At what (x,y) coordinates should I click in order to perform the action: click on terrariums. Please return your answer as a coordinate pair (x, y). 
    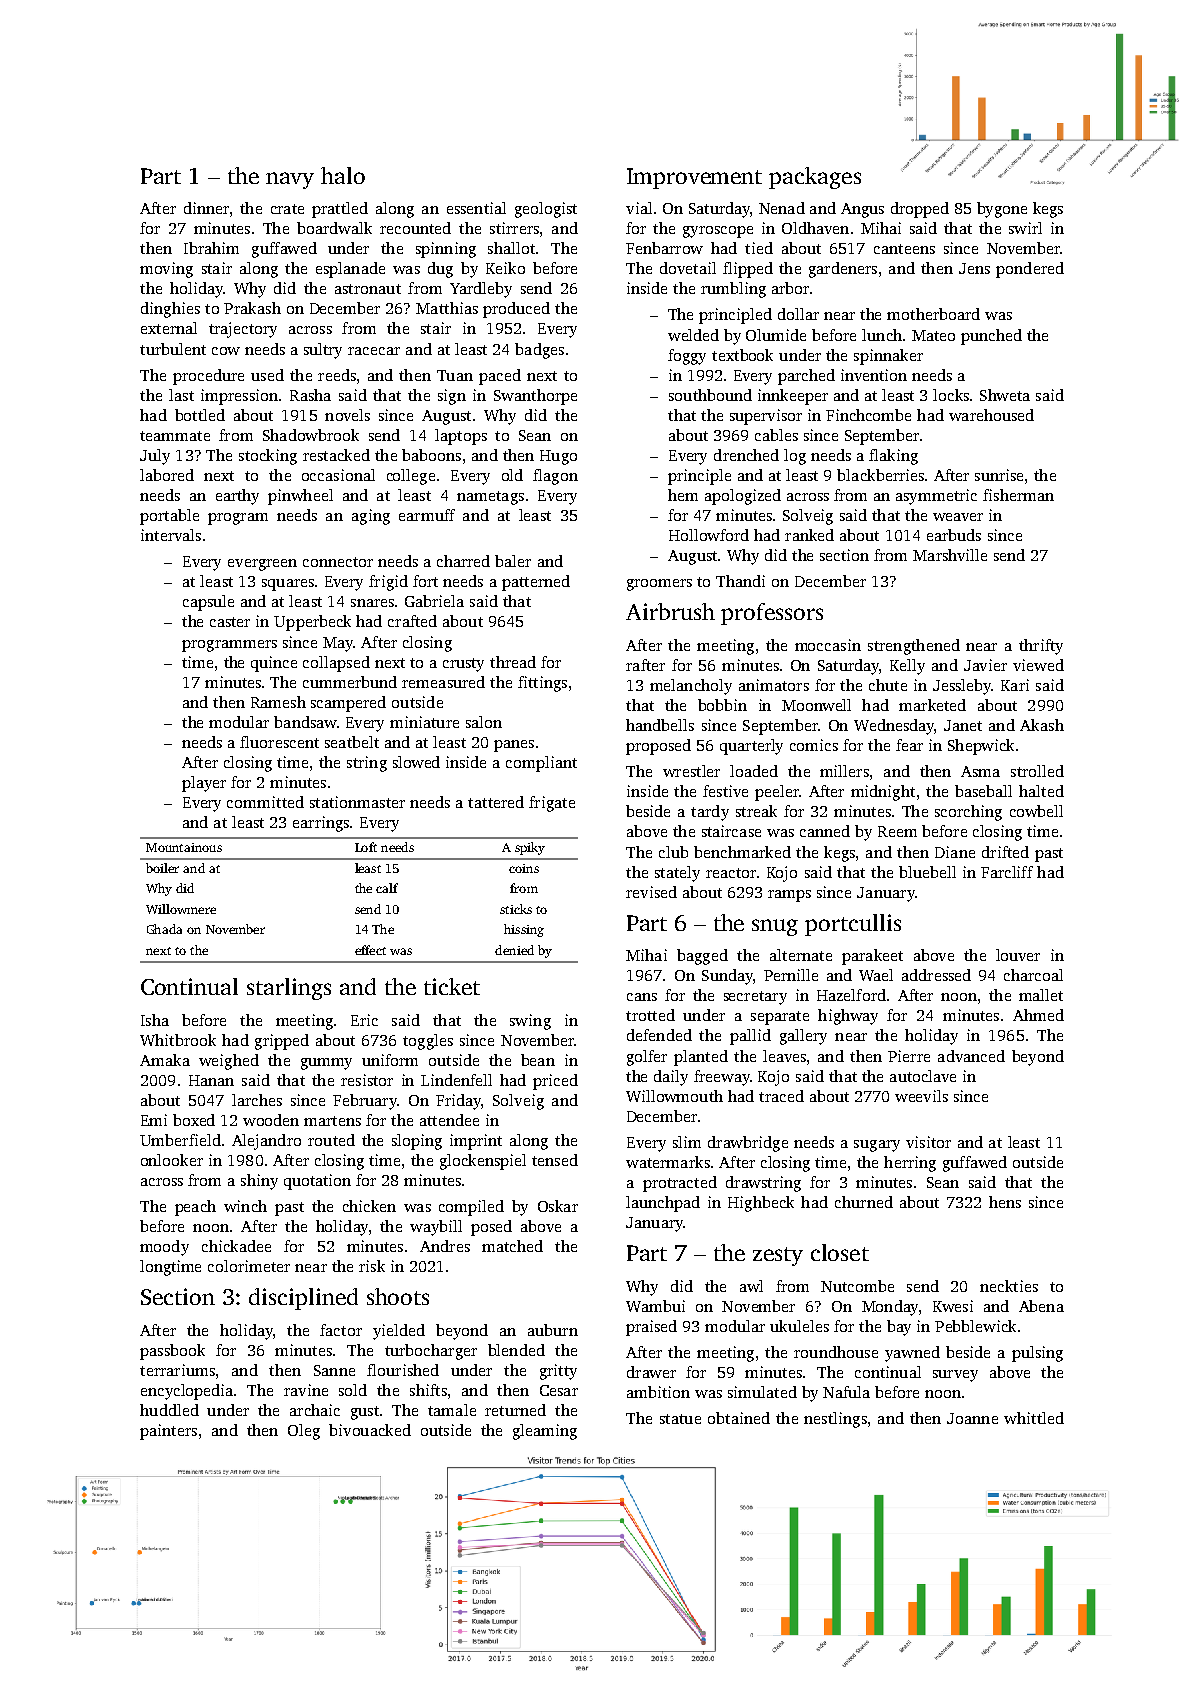
    Looking at the image, I should click on (177, 1370).
